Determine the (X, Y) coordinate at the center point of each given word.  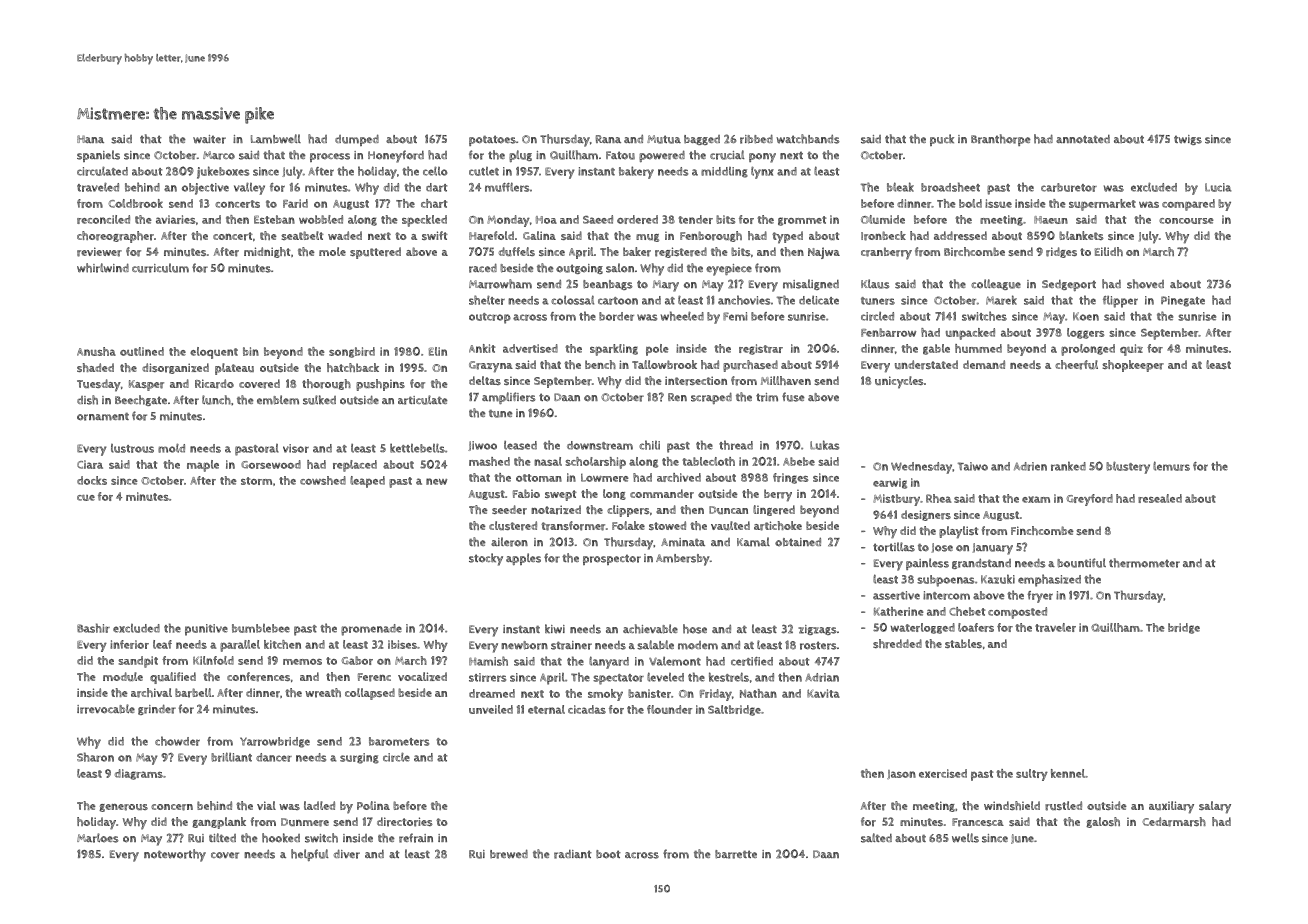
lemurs (1171, 466)
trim (767, 397)
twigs (1188, 140)
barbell (193, 693)
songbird (352, 352)
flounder (669, 709)
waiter (209, 139)
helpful (310, 855)
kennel (1068, 773)
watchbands (808, 139)
